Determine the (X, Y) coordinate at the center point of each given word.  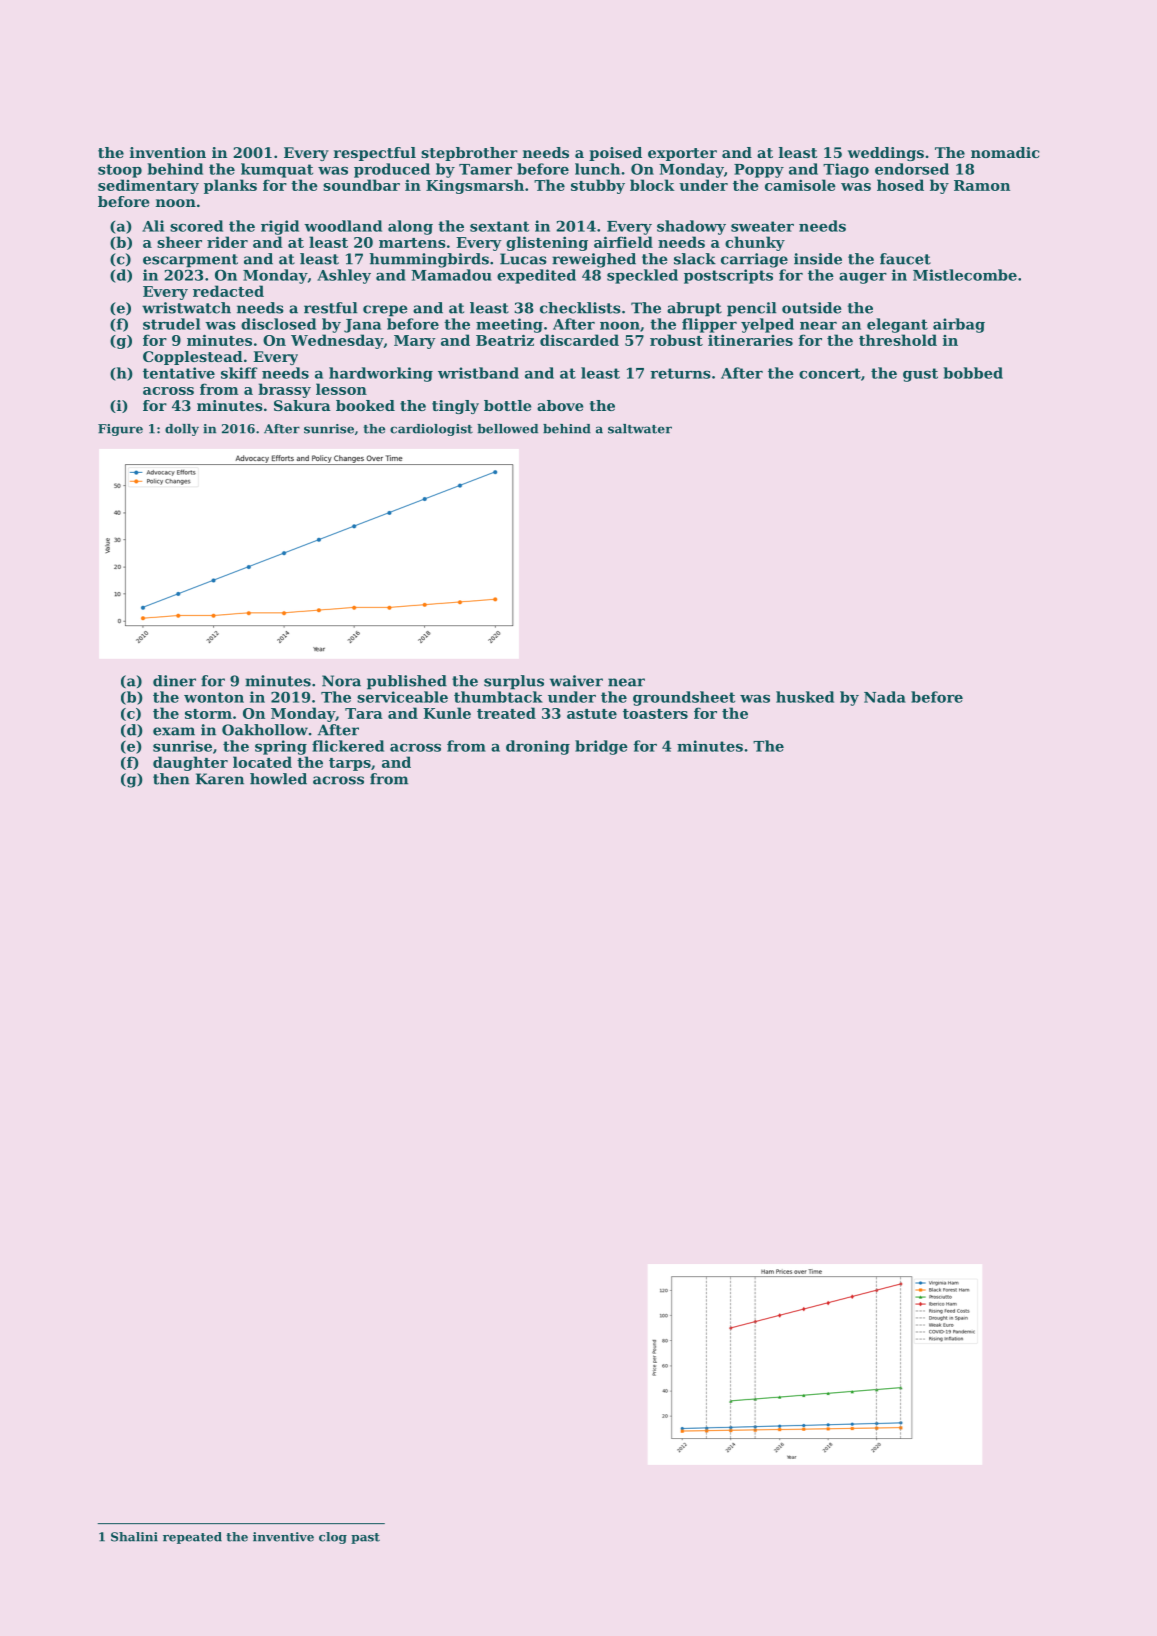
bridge (601, 747)
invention (168, 152)
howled (278, 779)
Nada (885, 697)
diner (174, 681)
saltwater (640, 429)
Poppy (759, 171)
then (171, 779)
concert (830, 373)
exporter (682, 154)
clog (333, 1538)
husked (805, 697)
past (365, 1538)
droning (538, 747)
